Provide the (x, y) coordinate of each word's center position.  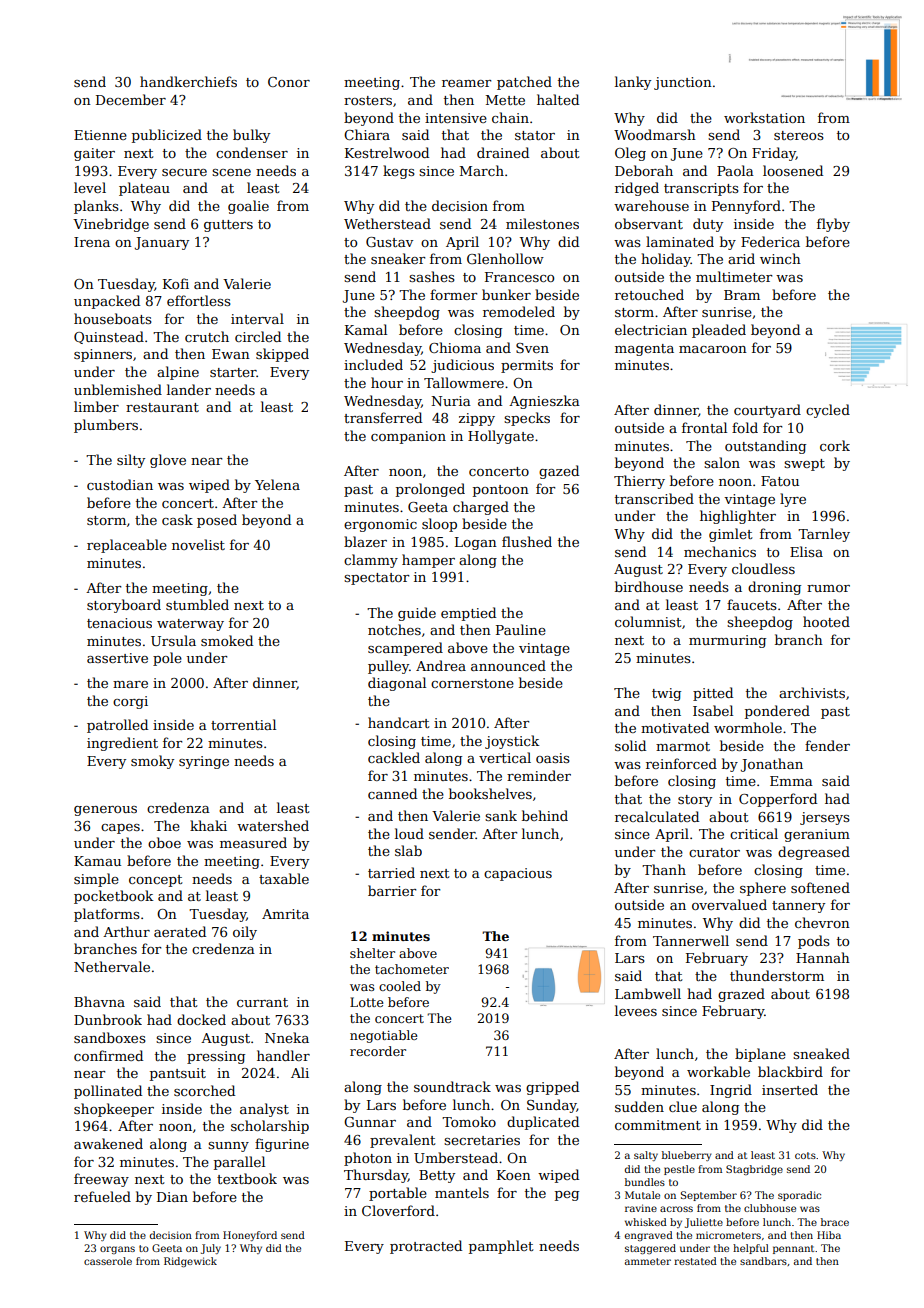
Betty (437, 1176)
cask (177, 519)
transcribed (654, 498)
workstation (764, 117)
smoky (152, 762)
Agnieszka (544, 402)
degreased (814, 853)
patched (524, 83)
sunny (228, 1147)
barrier (392, 890)
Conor (289, 82)
